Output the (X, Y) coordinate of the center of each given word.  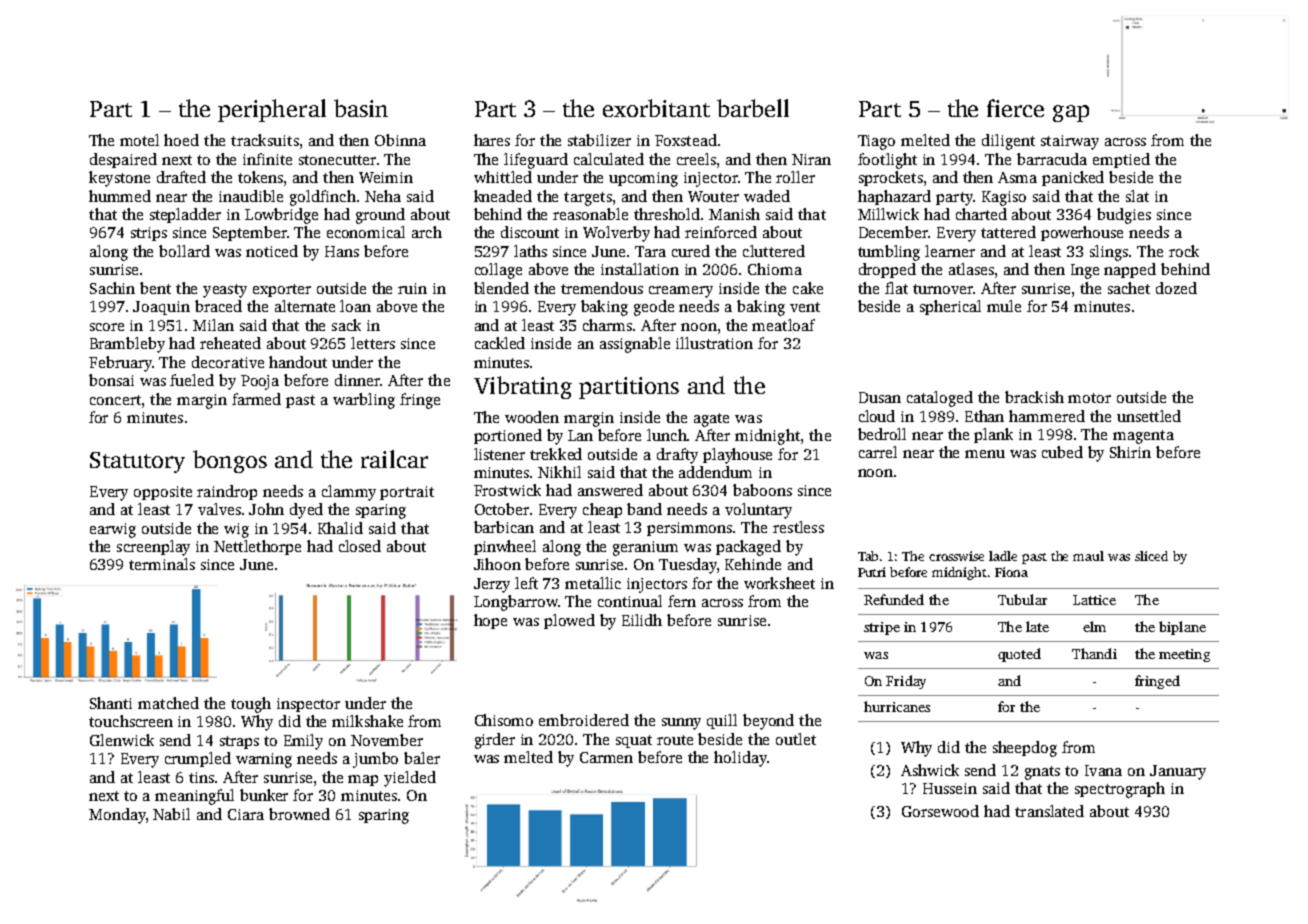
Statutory (137, 462)
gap (1071, 113)
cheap (602, 510)
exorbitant (656, 108)
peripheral (272, 110)
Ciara (246, 814)
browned (299, 814)
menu (985, 454)
